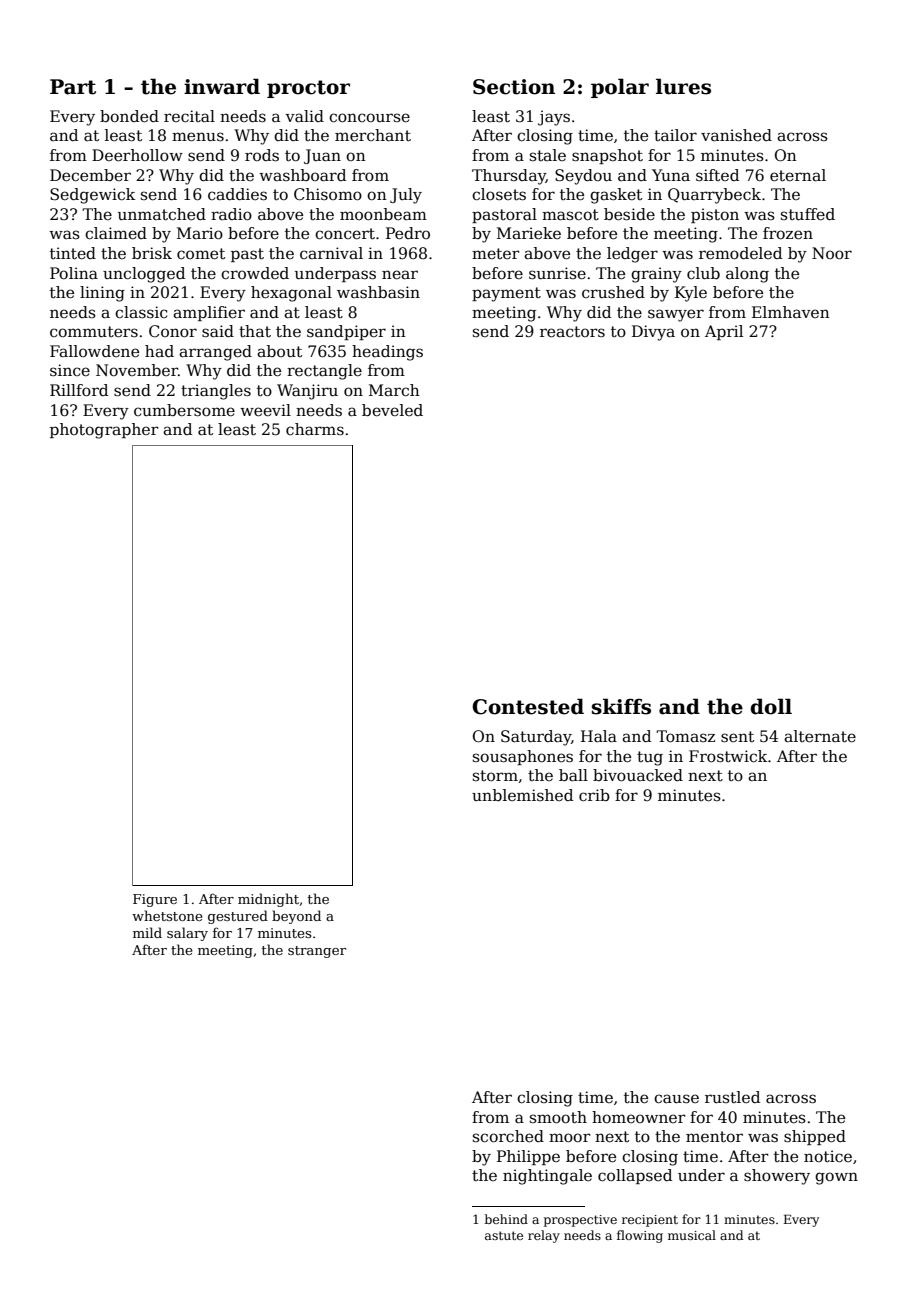 The height and width of the page is (1316, 908). I want to click on jays, so click(554, 118).
